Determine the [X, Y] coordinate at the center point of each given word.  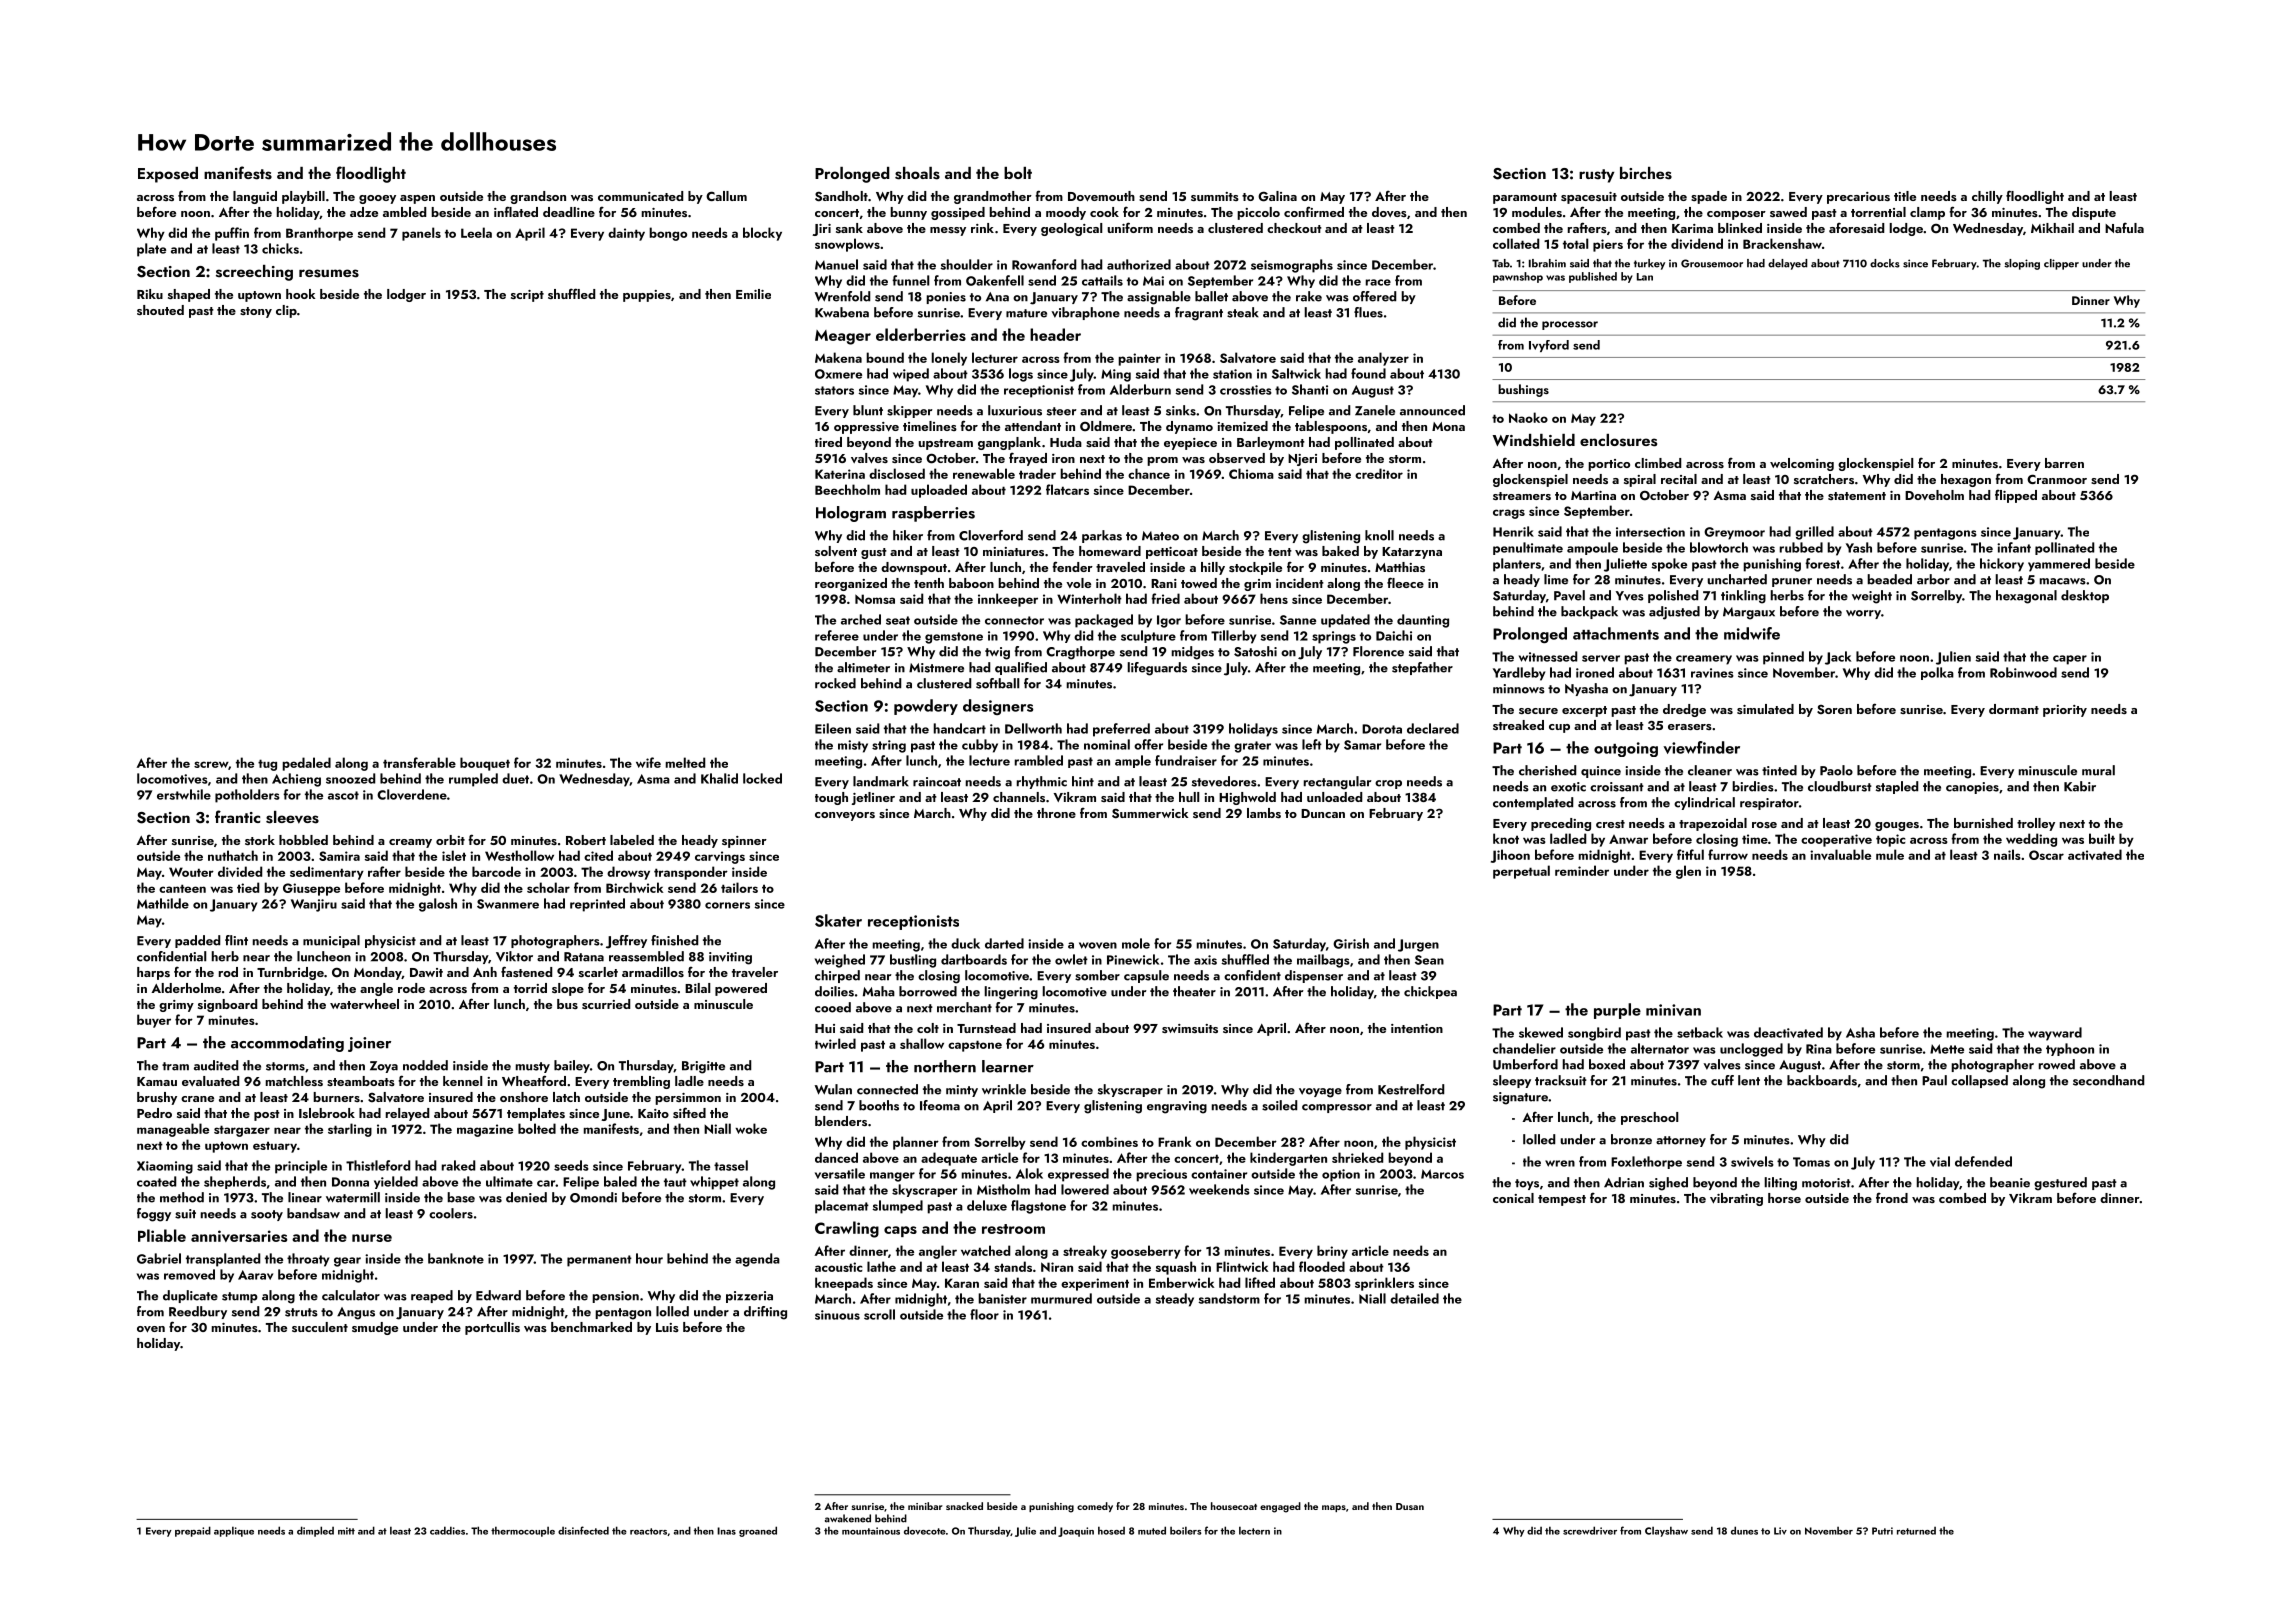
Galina [1277, 196]
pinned [1783, 658]
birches [1646, 173]
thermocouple [523, 1531]
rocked [835, 683]
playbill [303, 197]
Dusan [1410, 1506]
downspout [914, 568]
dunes [1744, 1530]
